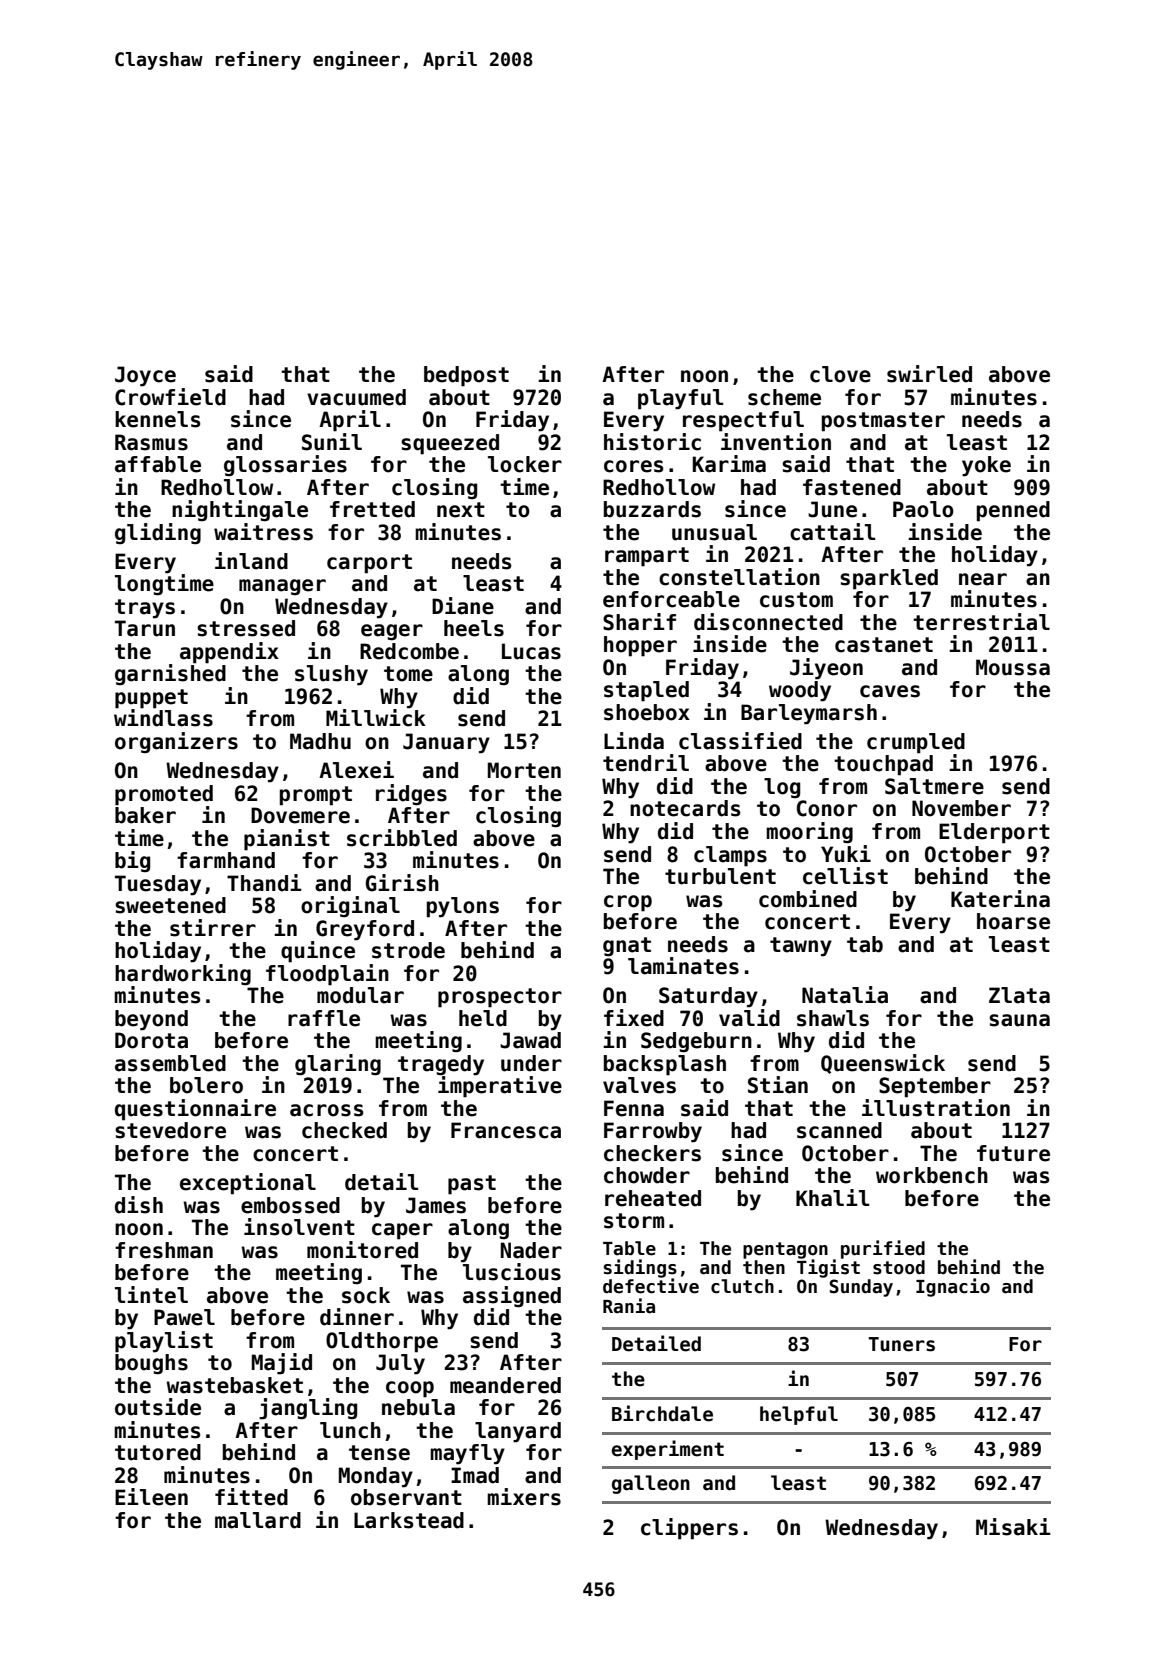  Describe the element at coordinates (411, 794) in the screenshot. I see `ridges` at that location.
